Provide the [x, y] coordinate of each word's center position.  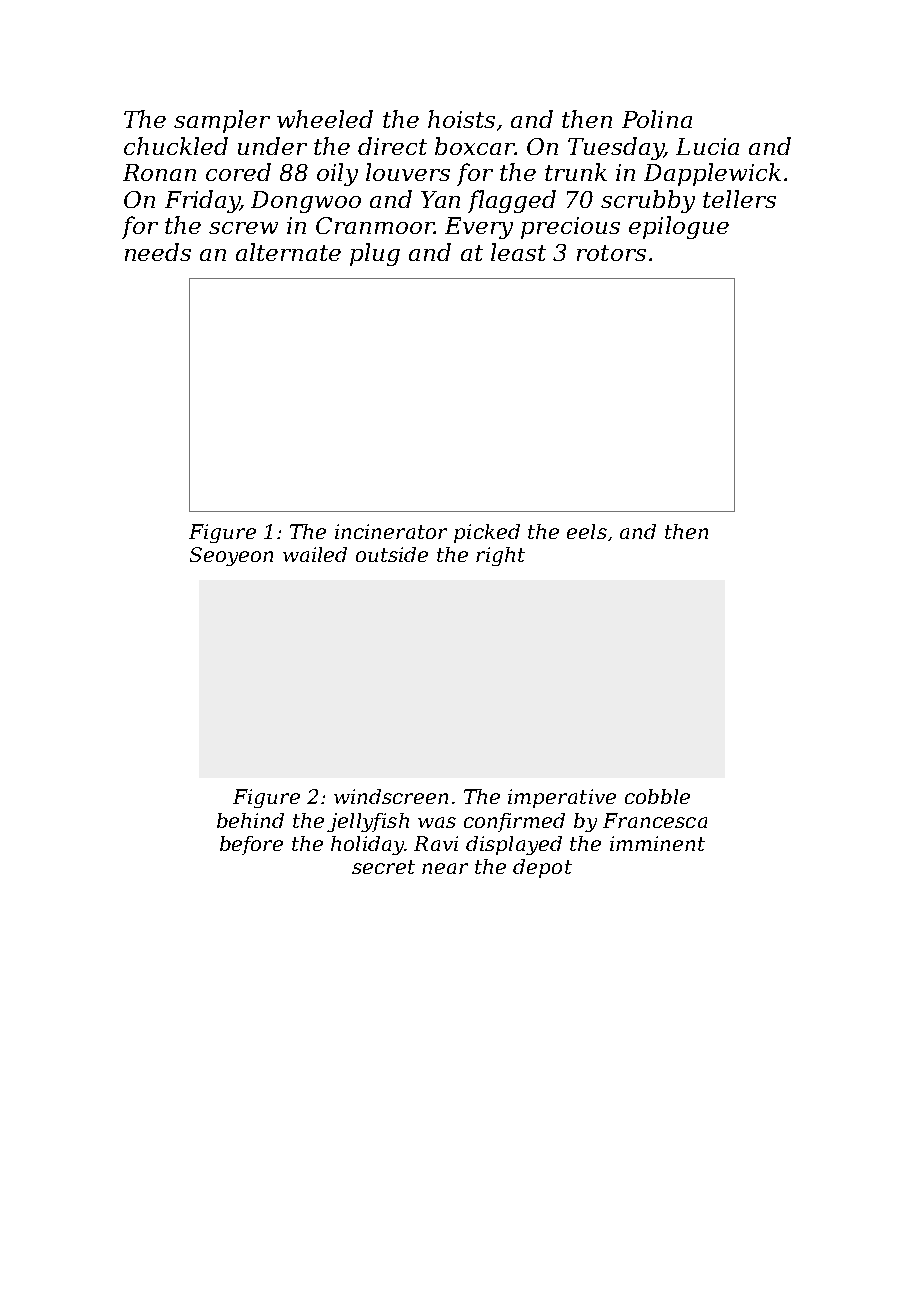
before [251, 845]
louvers [408, 172]
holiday [367, 845]
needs [158, 252]
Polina [657, 119]
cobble [657, 796]
